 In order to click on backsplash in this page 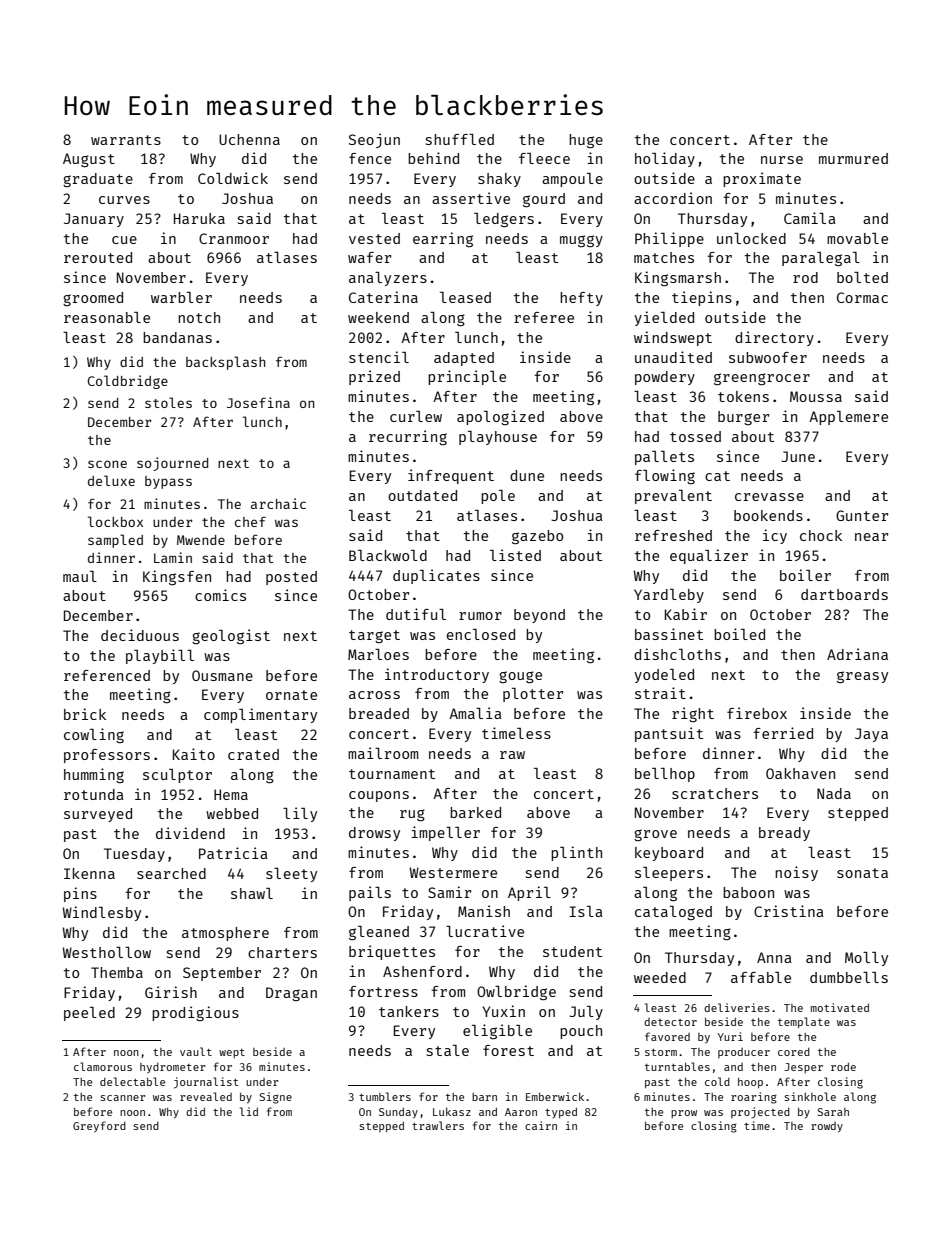, I will do `click(225, 363)`.
